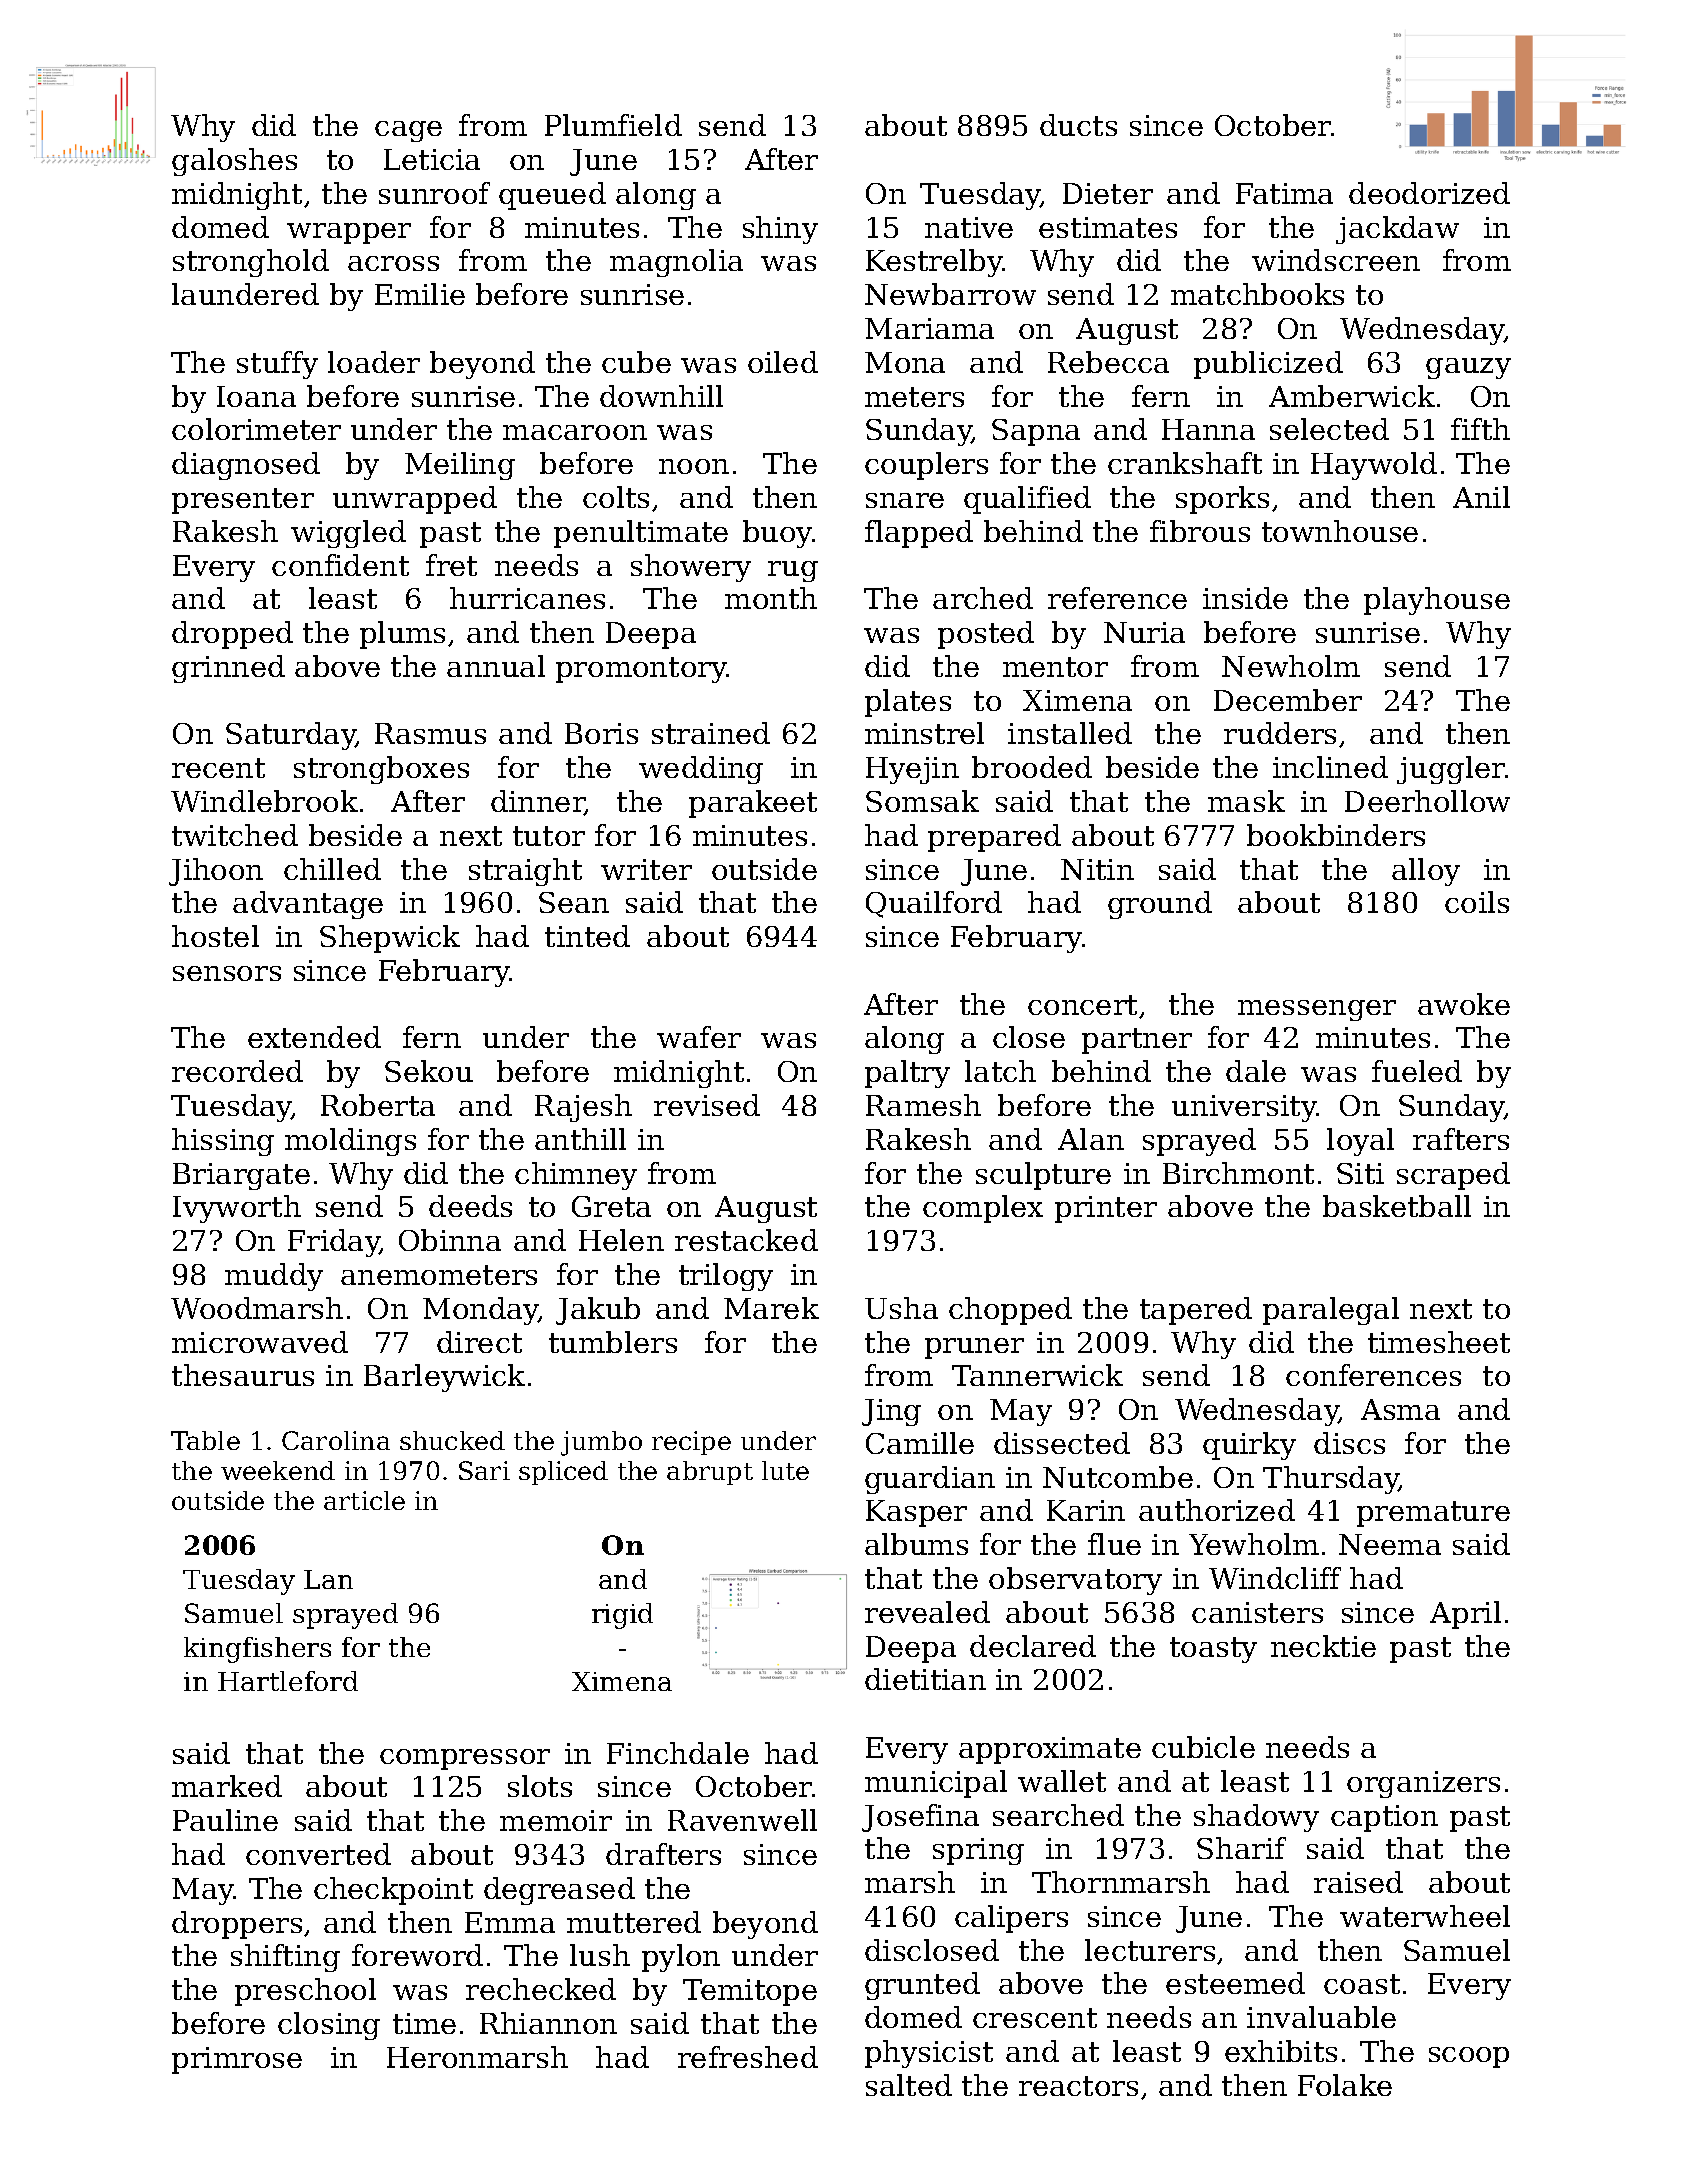 The image size is (1683, 2178). What do you see at coordinates (1268, 365) in the page?
I see `publicized` at bounding box center [1268, 365].
